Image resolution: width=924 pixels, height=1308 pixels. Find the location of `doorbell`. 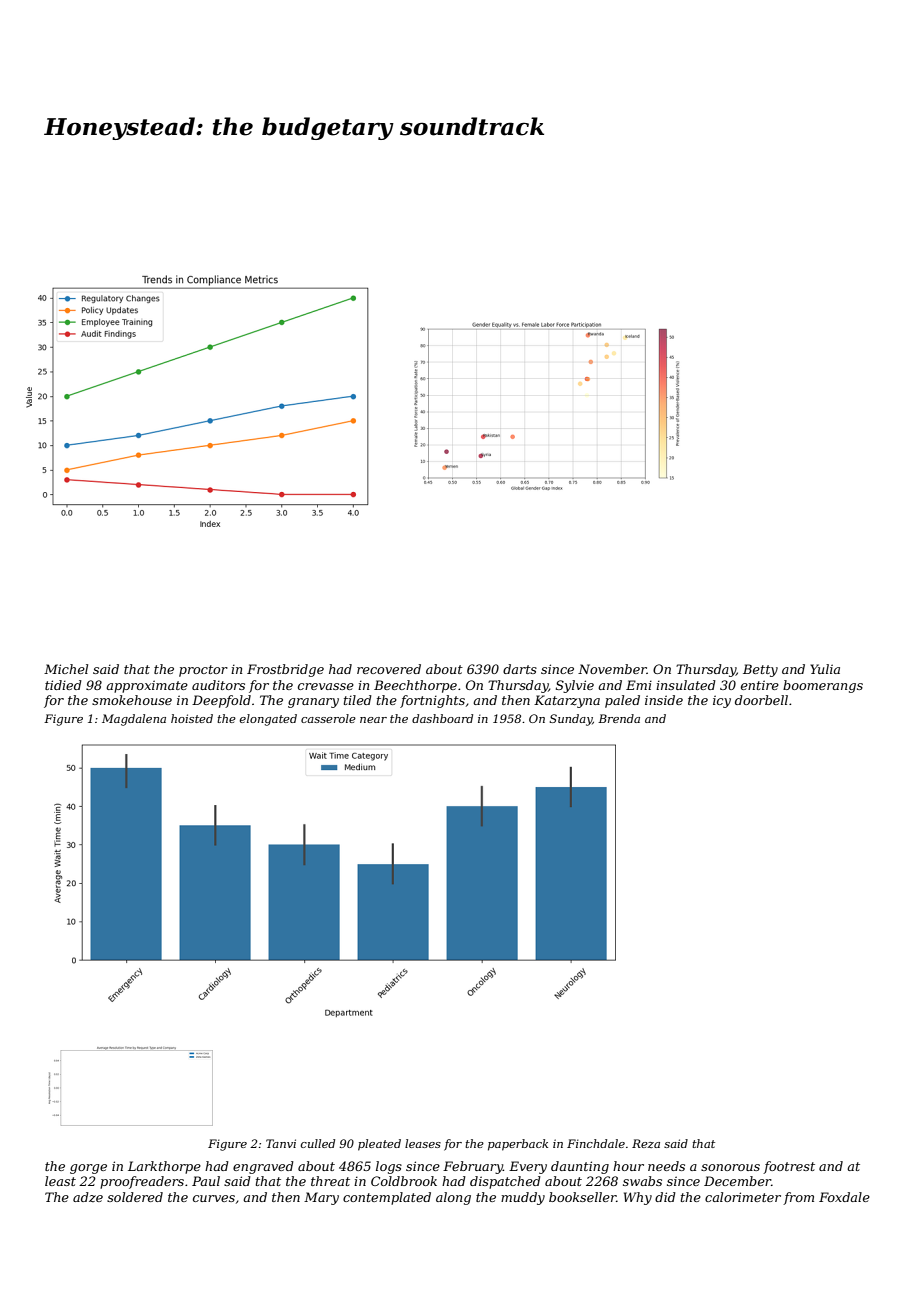

doorbell is located at coordinates (761, 700).
